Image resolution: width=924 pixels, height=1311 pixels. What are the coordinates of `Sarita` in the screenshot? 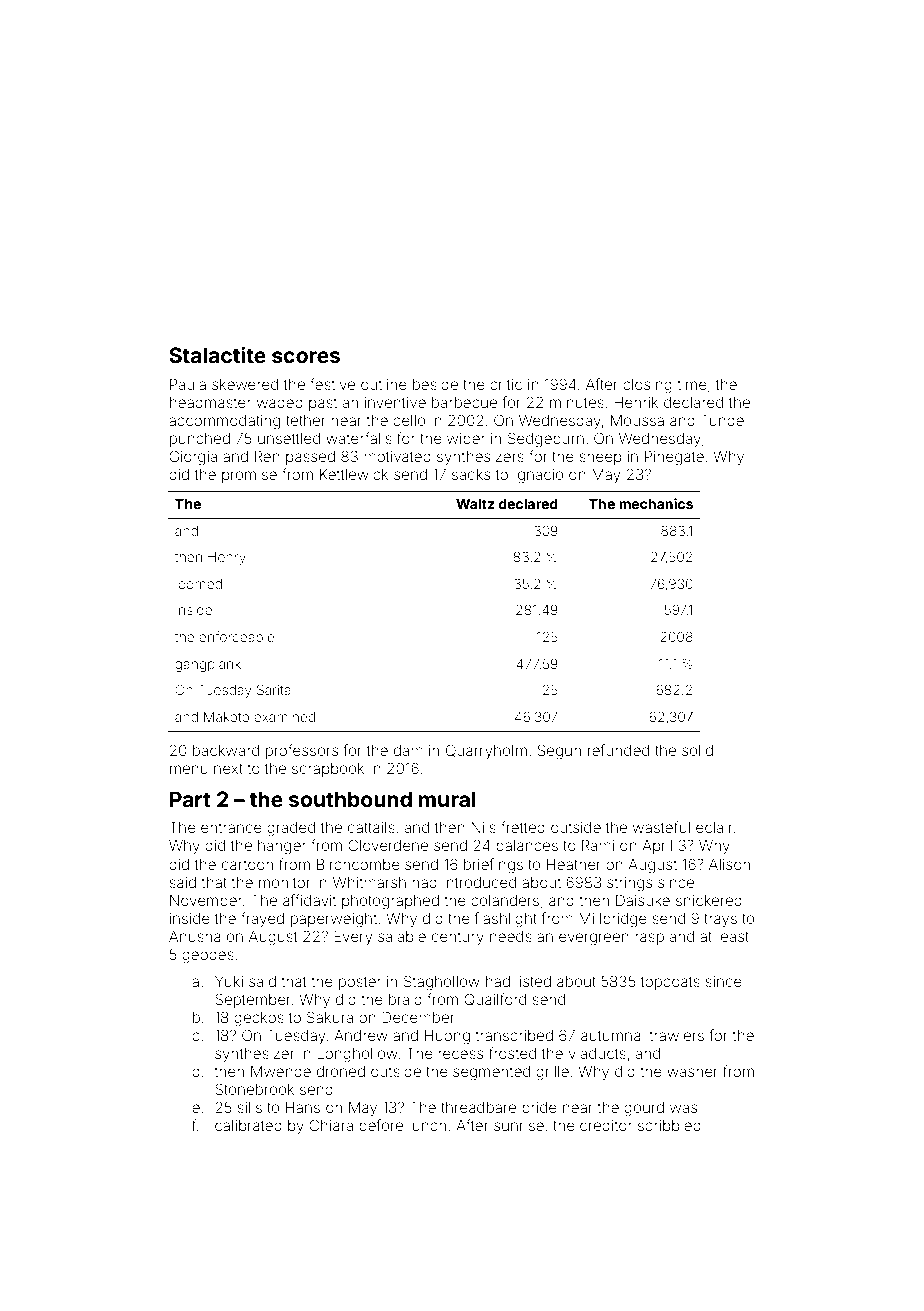 It's located at (274, 689).
